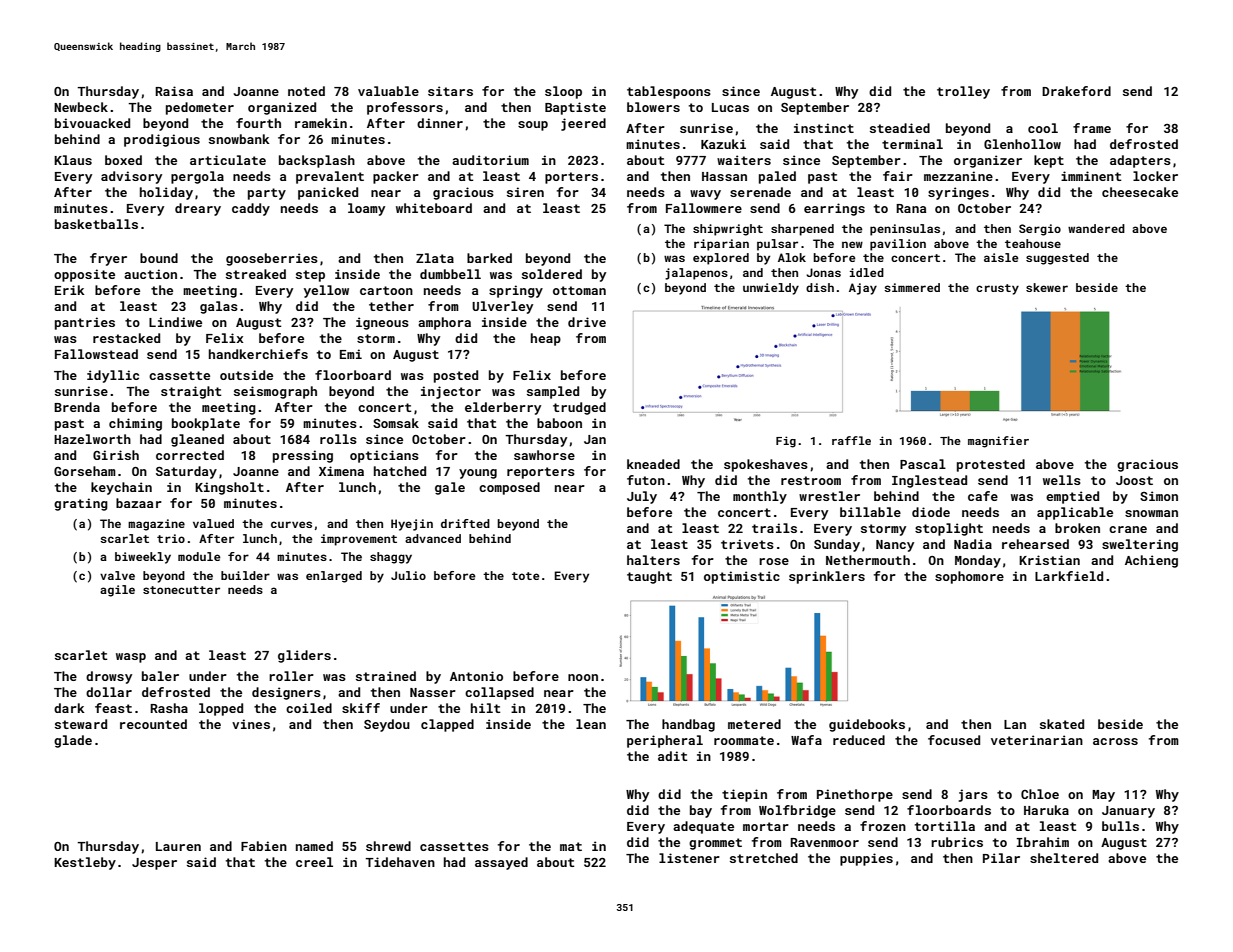 Image resolution: width=1233 pixels, height=952 pixels. I want to click on sloop, so click(563, 92).
